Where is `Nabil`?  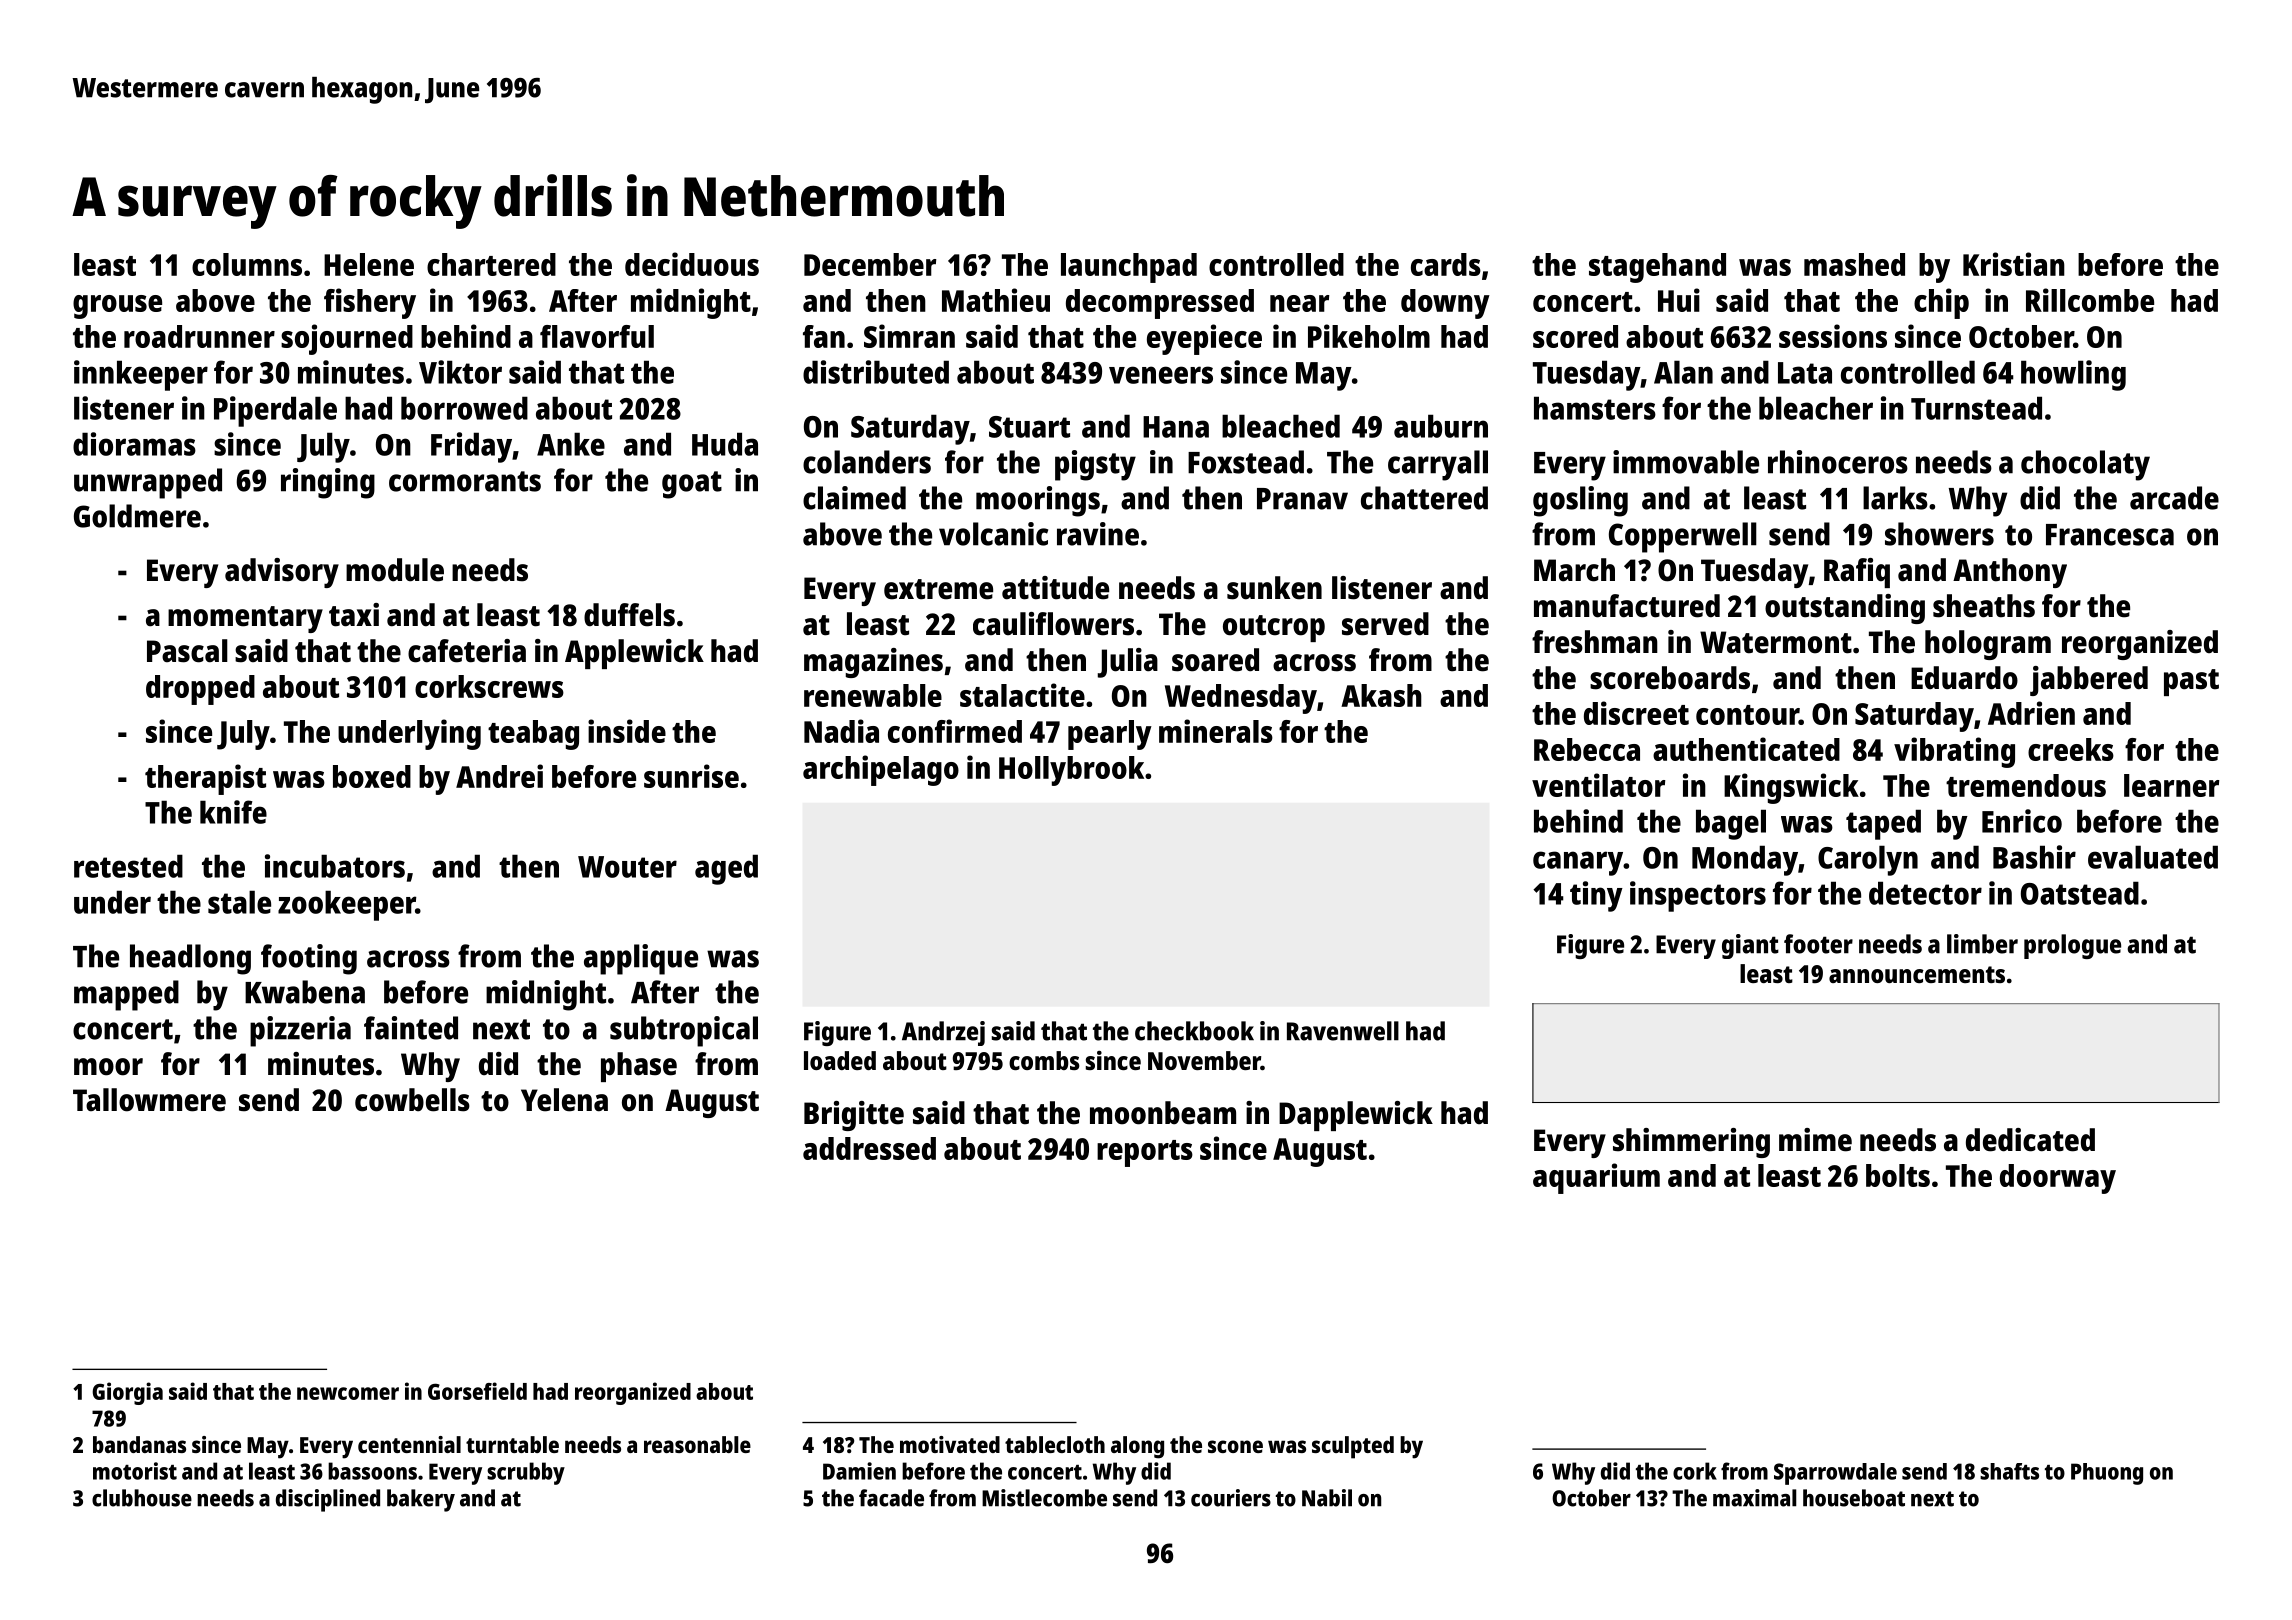 Nabil is located at coordinates (1327, 1498).
